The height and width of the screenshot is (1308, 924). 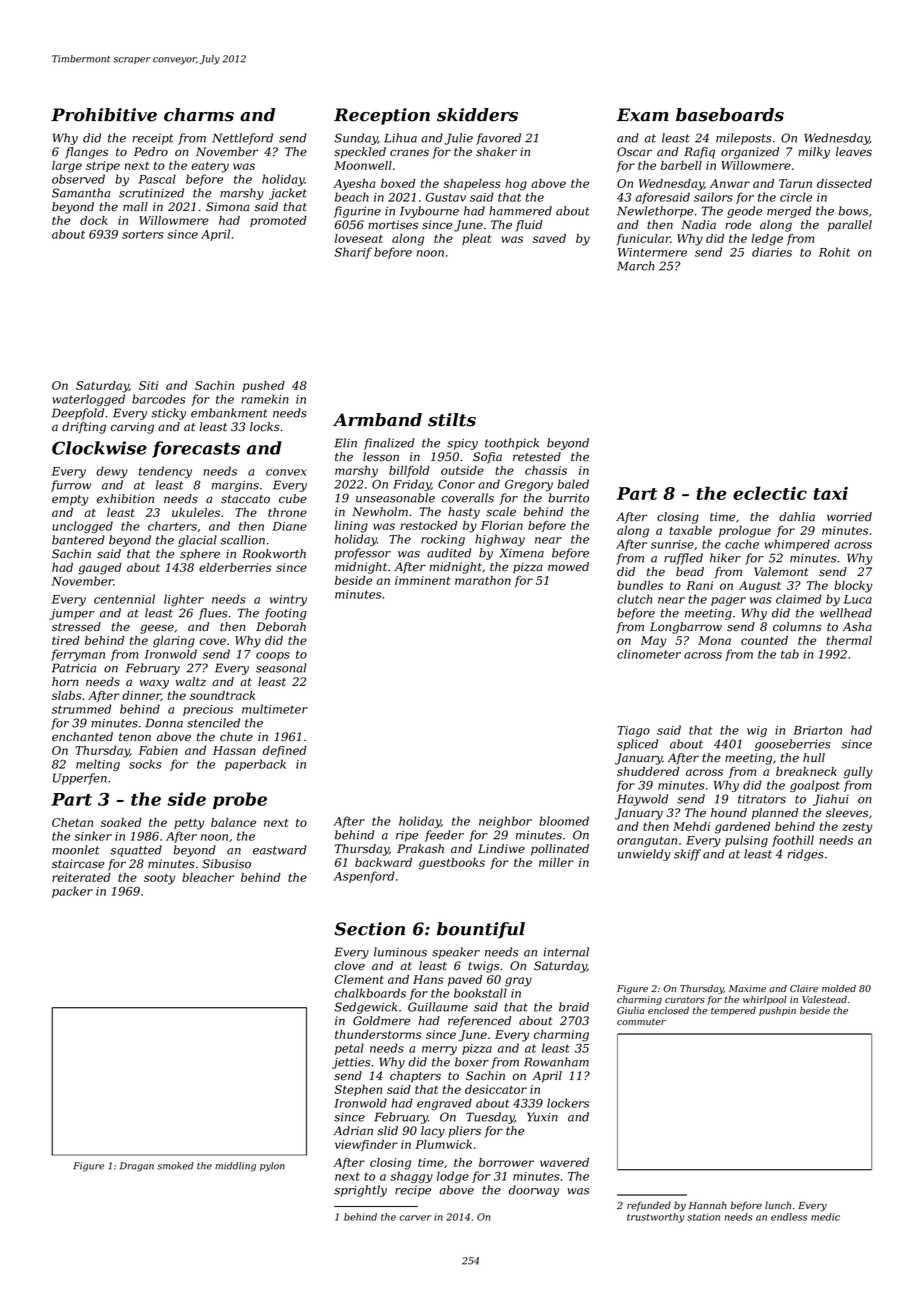 I want to click on Dragan, so click(x=137, y=1167).
